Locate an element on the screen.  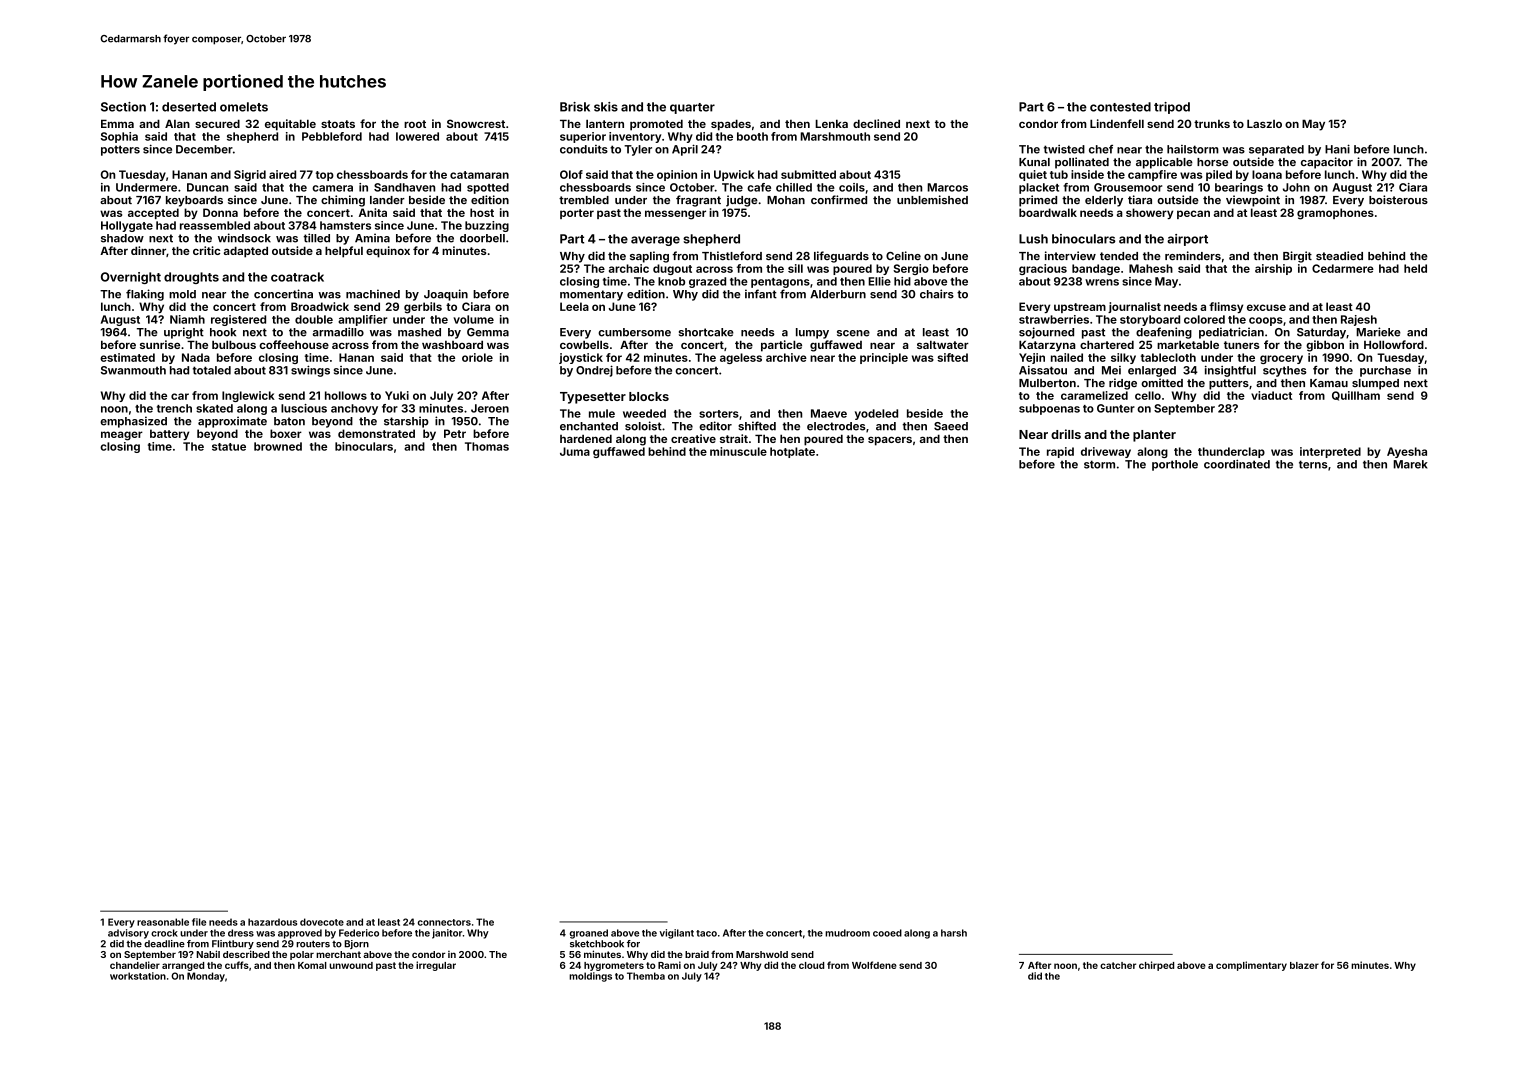
porthole is located at coordinates (1175, 465).
